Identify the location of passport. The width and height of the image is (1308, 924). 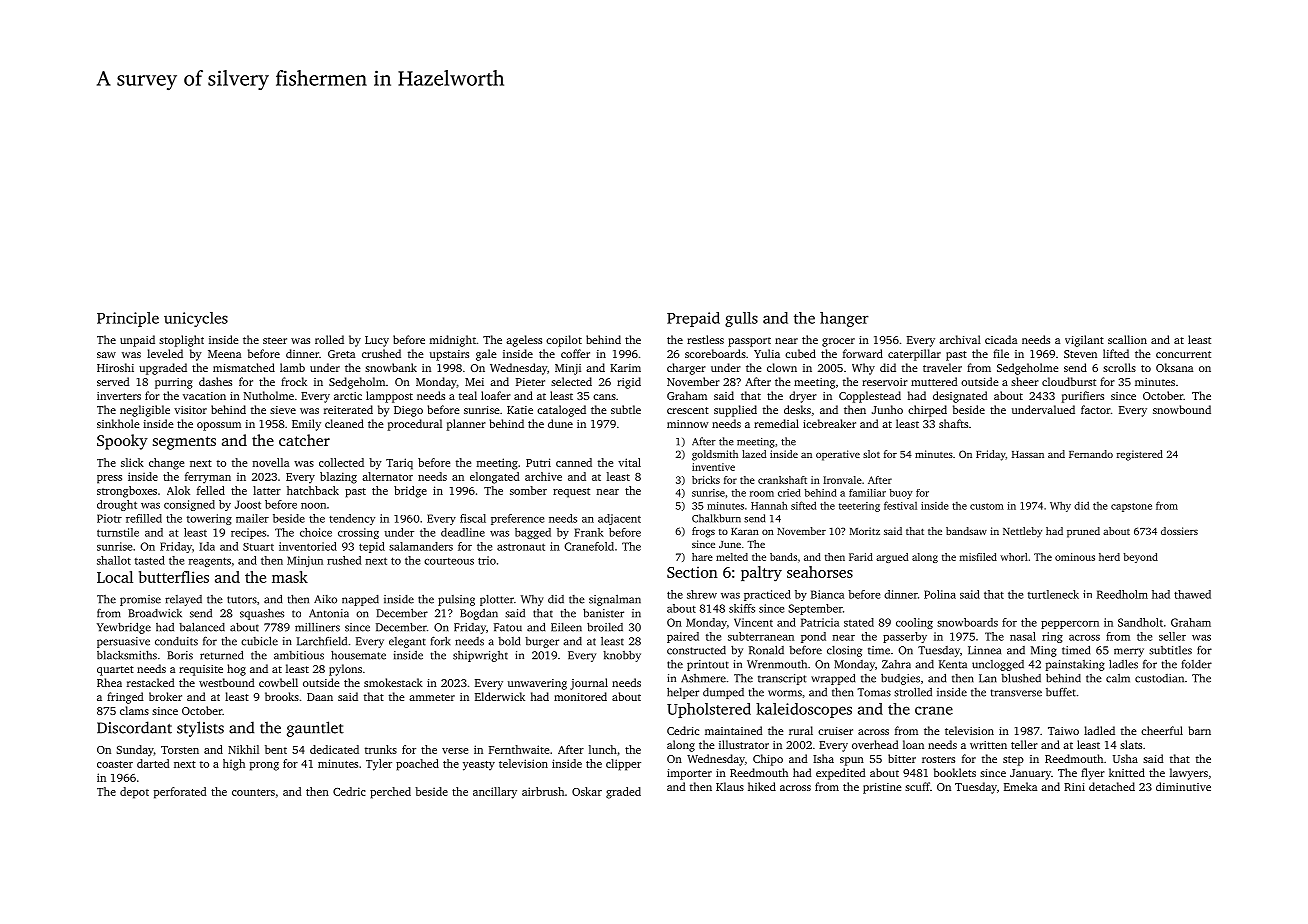
(749, 342).
